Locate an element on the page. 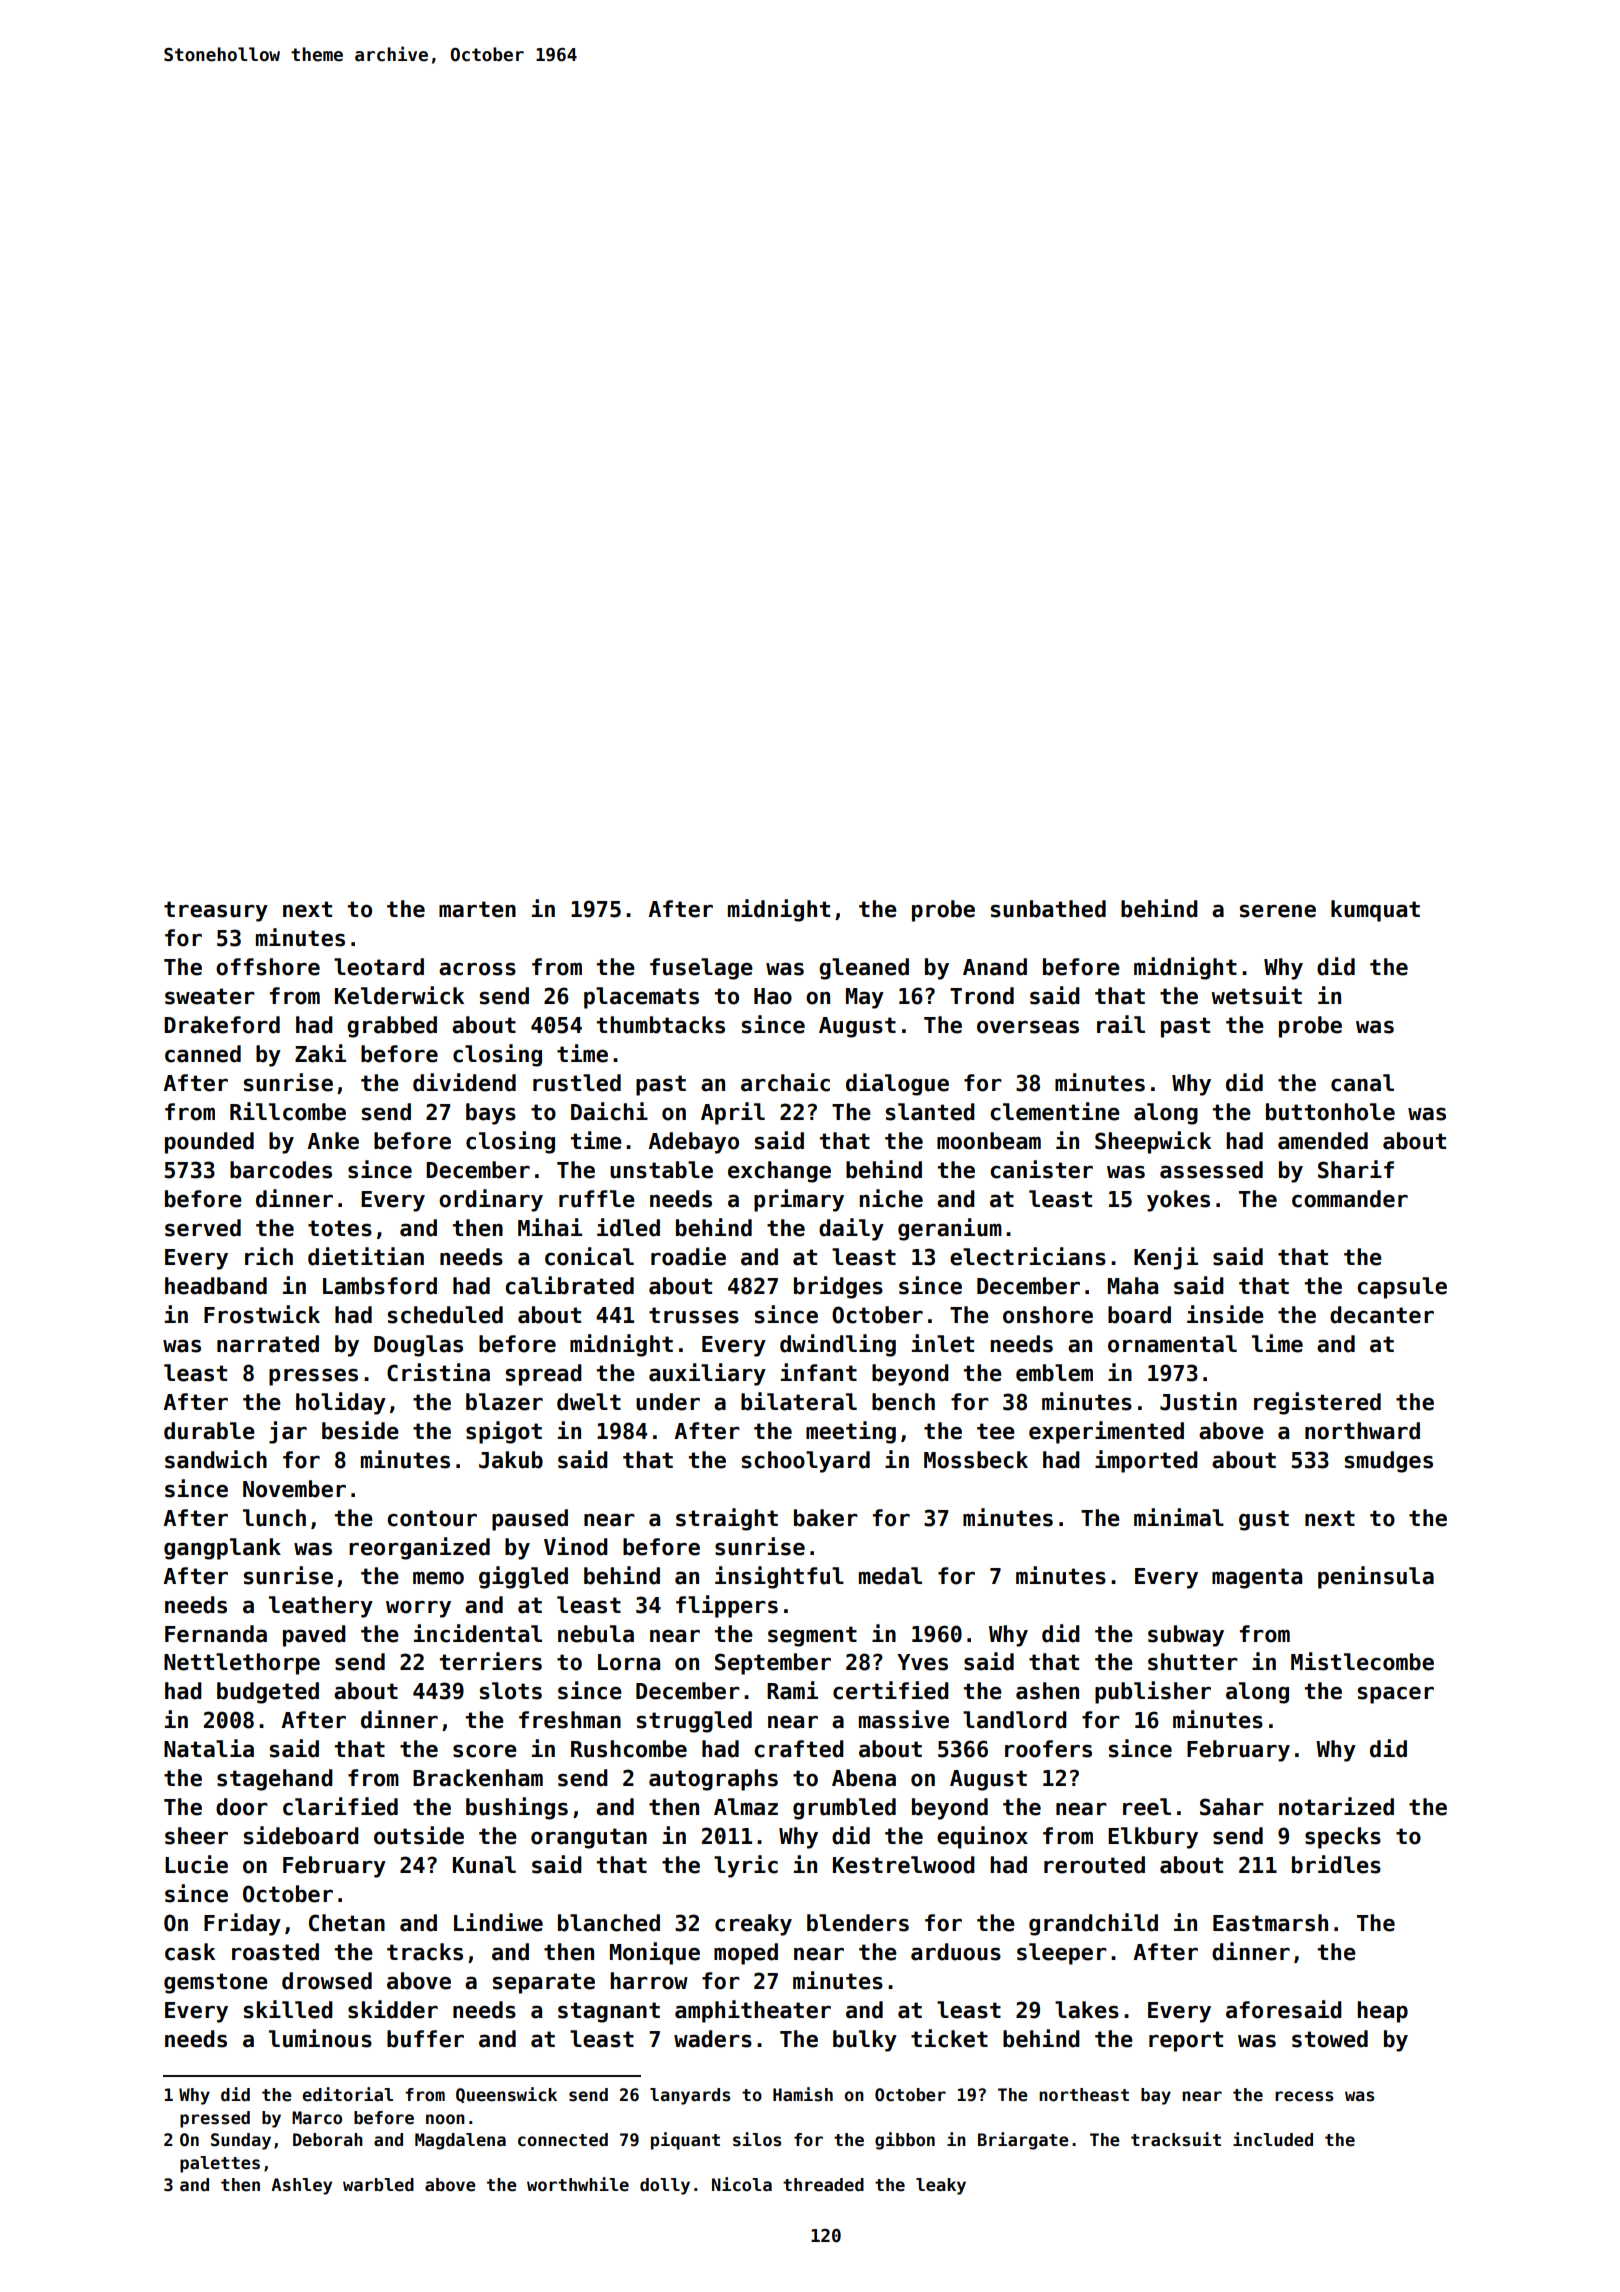 This document has height=2292, width=1620. Sharif is located at coordinates (1356, 1169).
